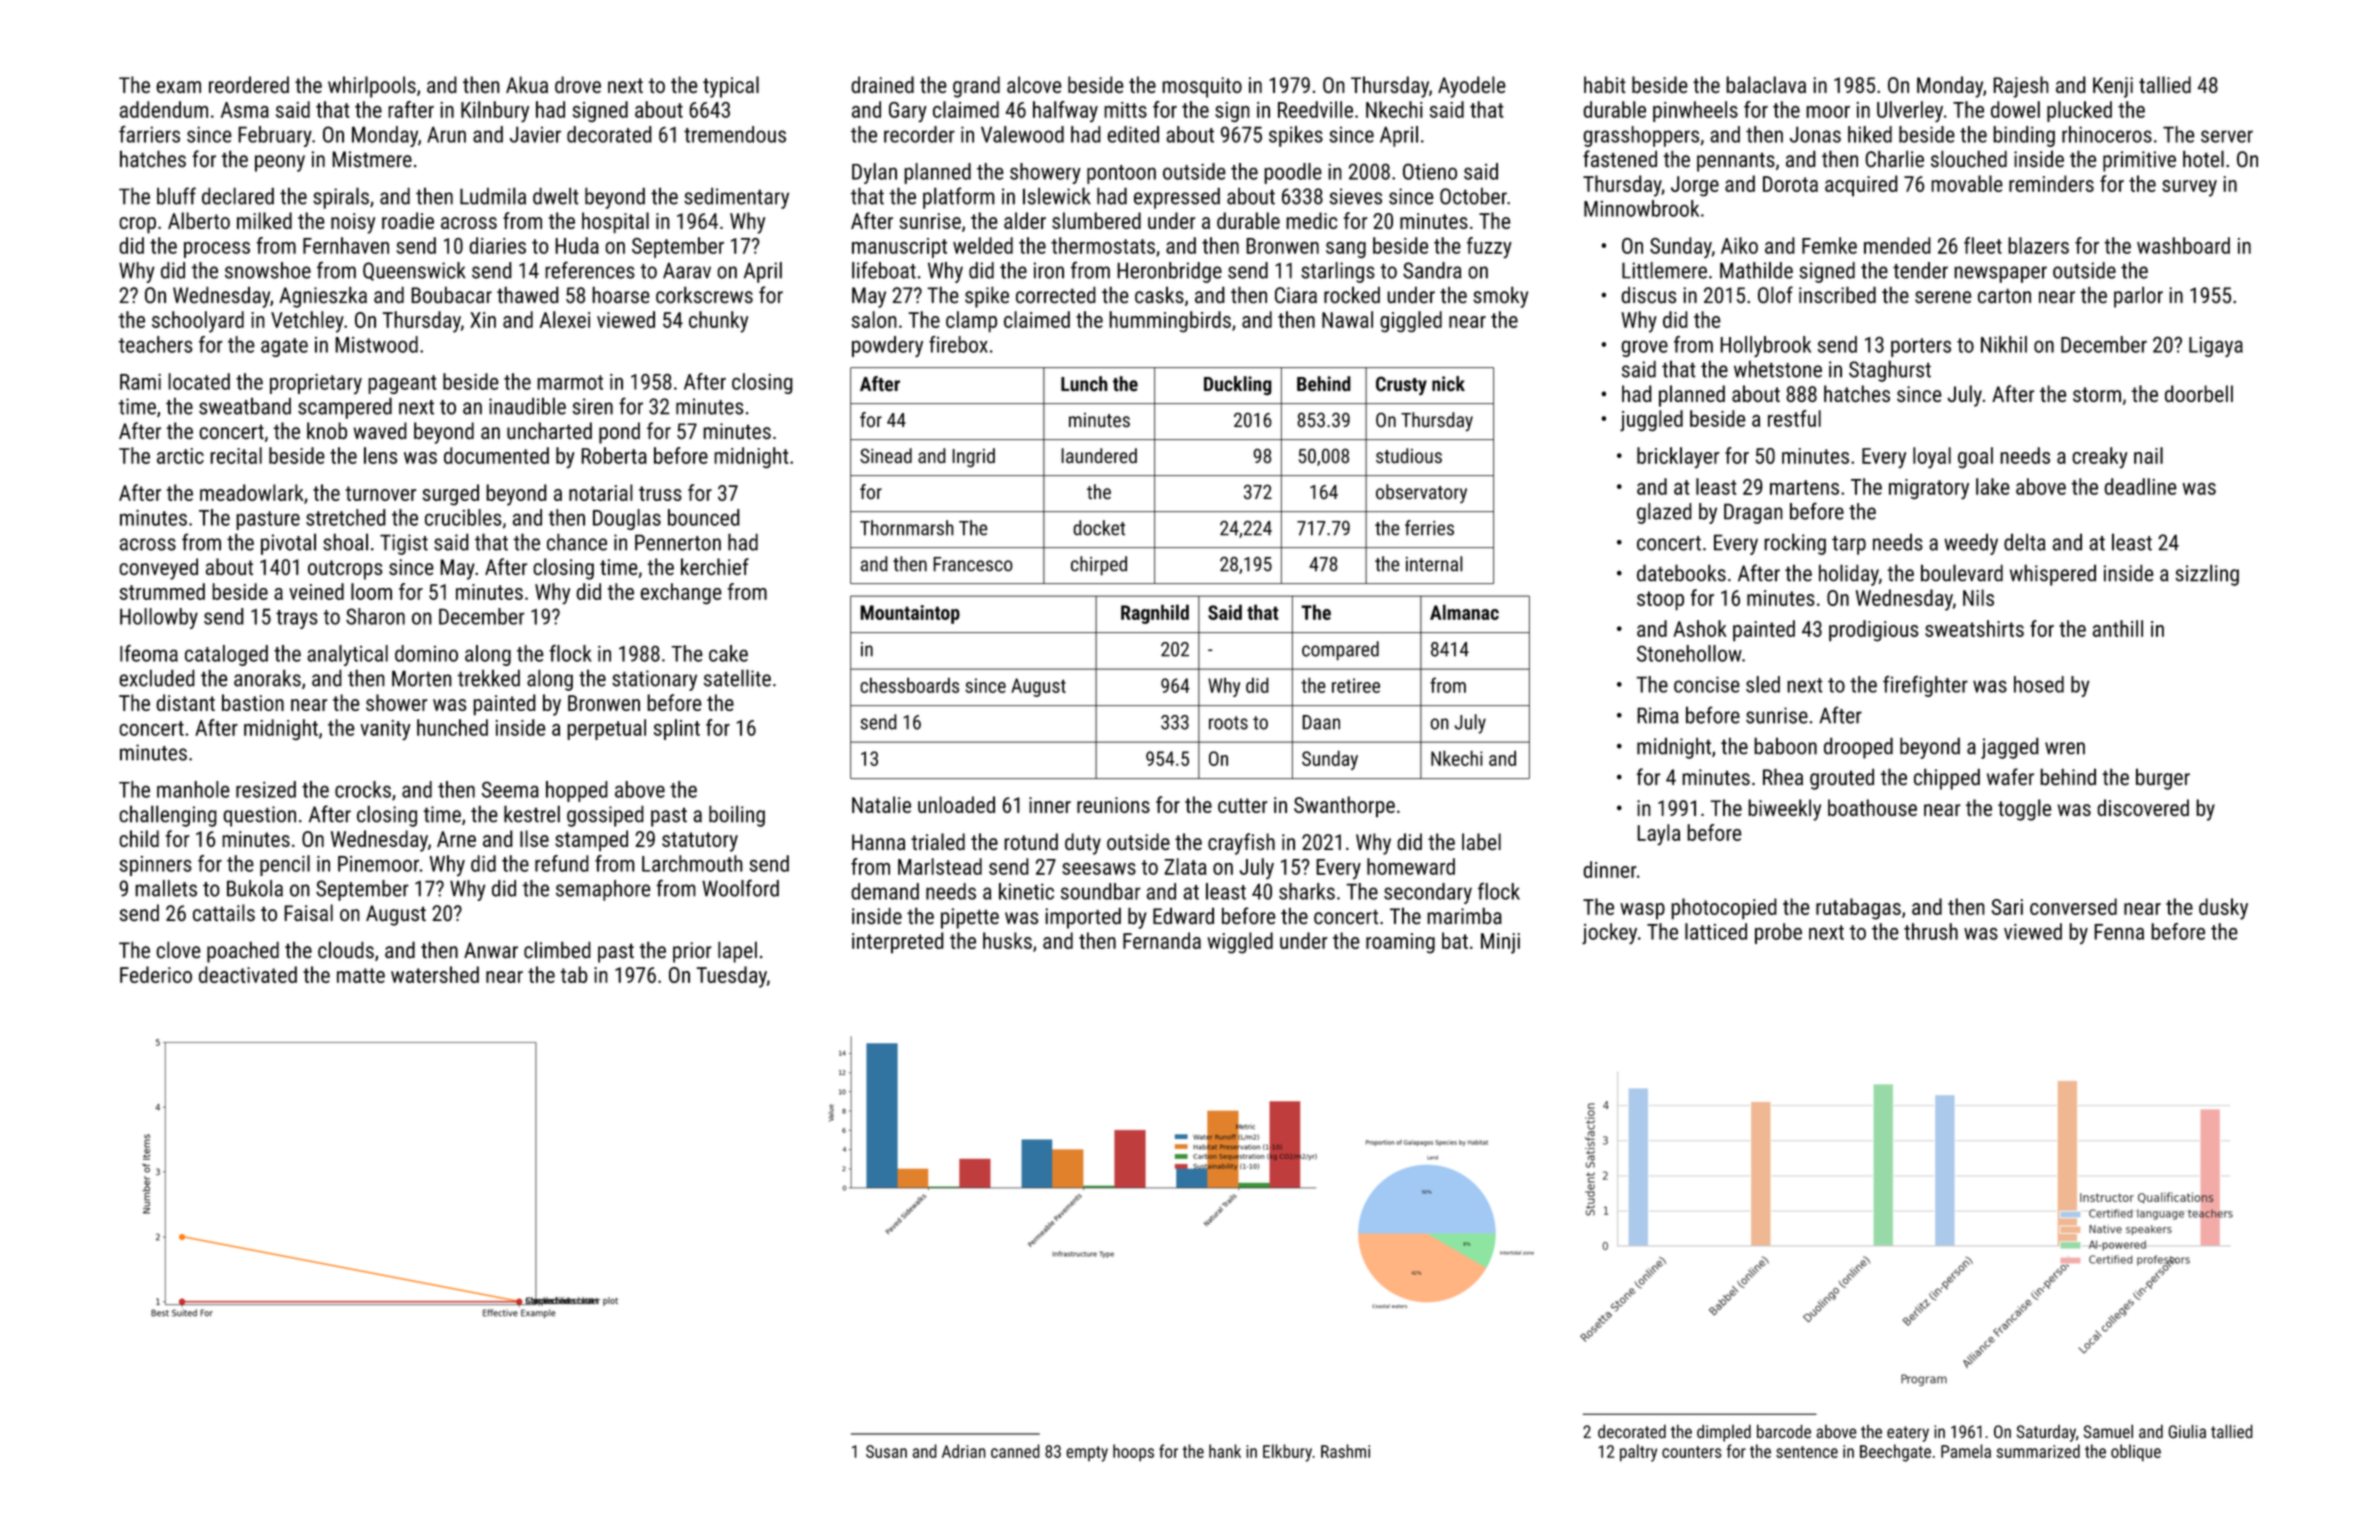 The width and height of the screenshot is (2380, 1540). Describe the element at coordinates (1345, 1451) in the screenshot. I see `Rashmi` at that location.
